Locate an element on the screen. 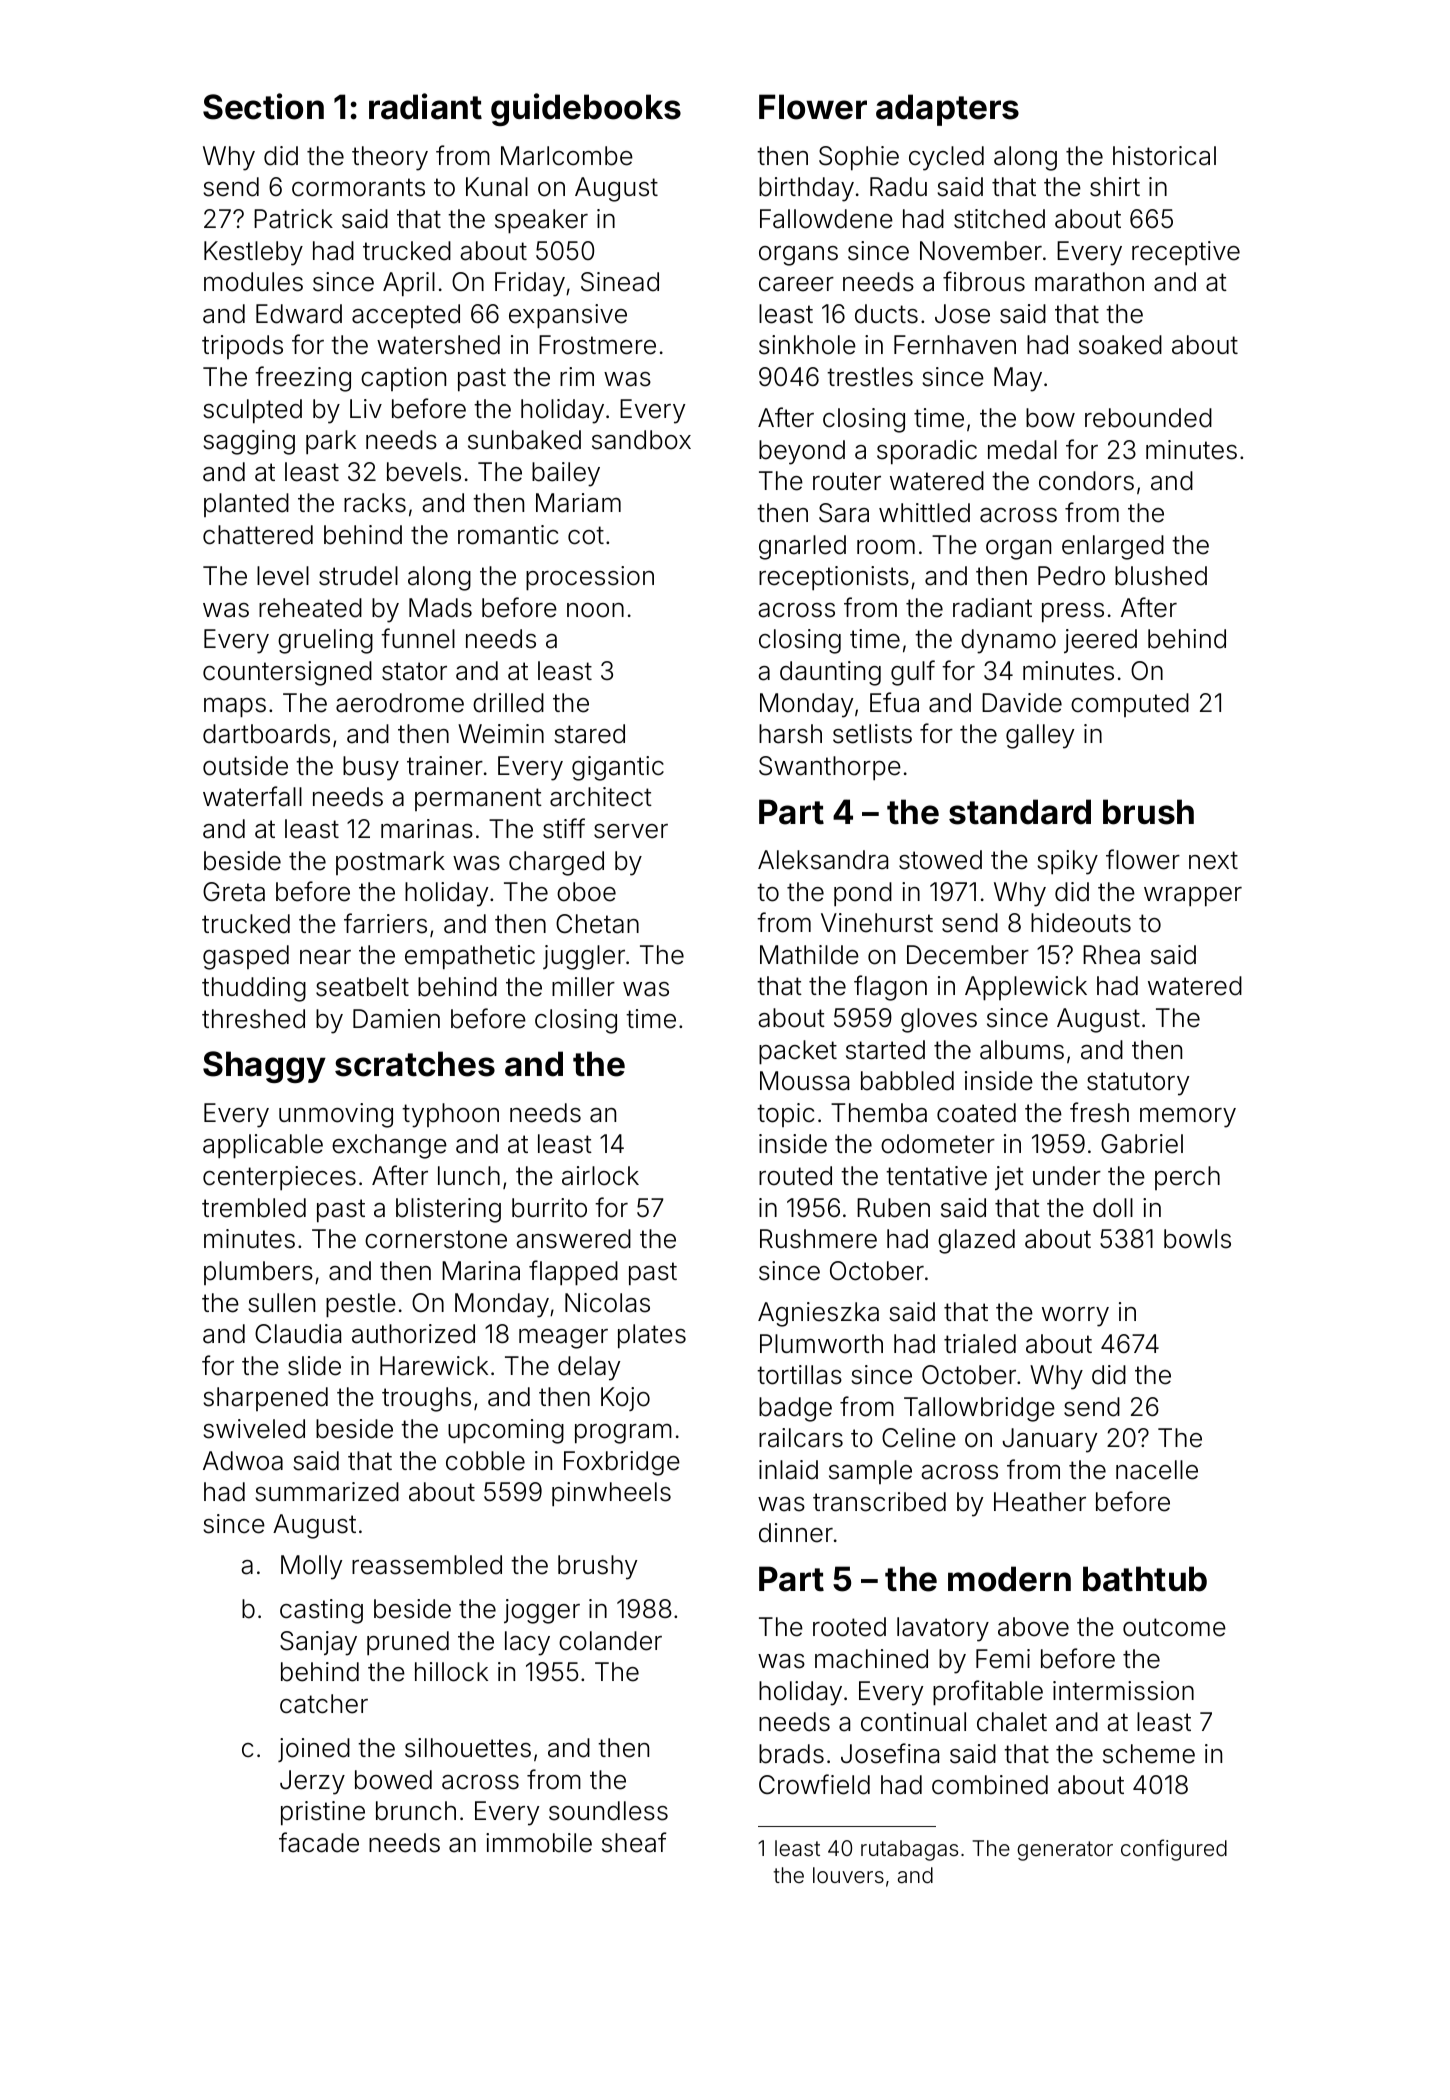  Tallowbridge is located at coordinates (979, 1409).
